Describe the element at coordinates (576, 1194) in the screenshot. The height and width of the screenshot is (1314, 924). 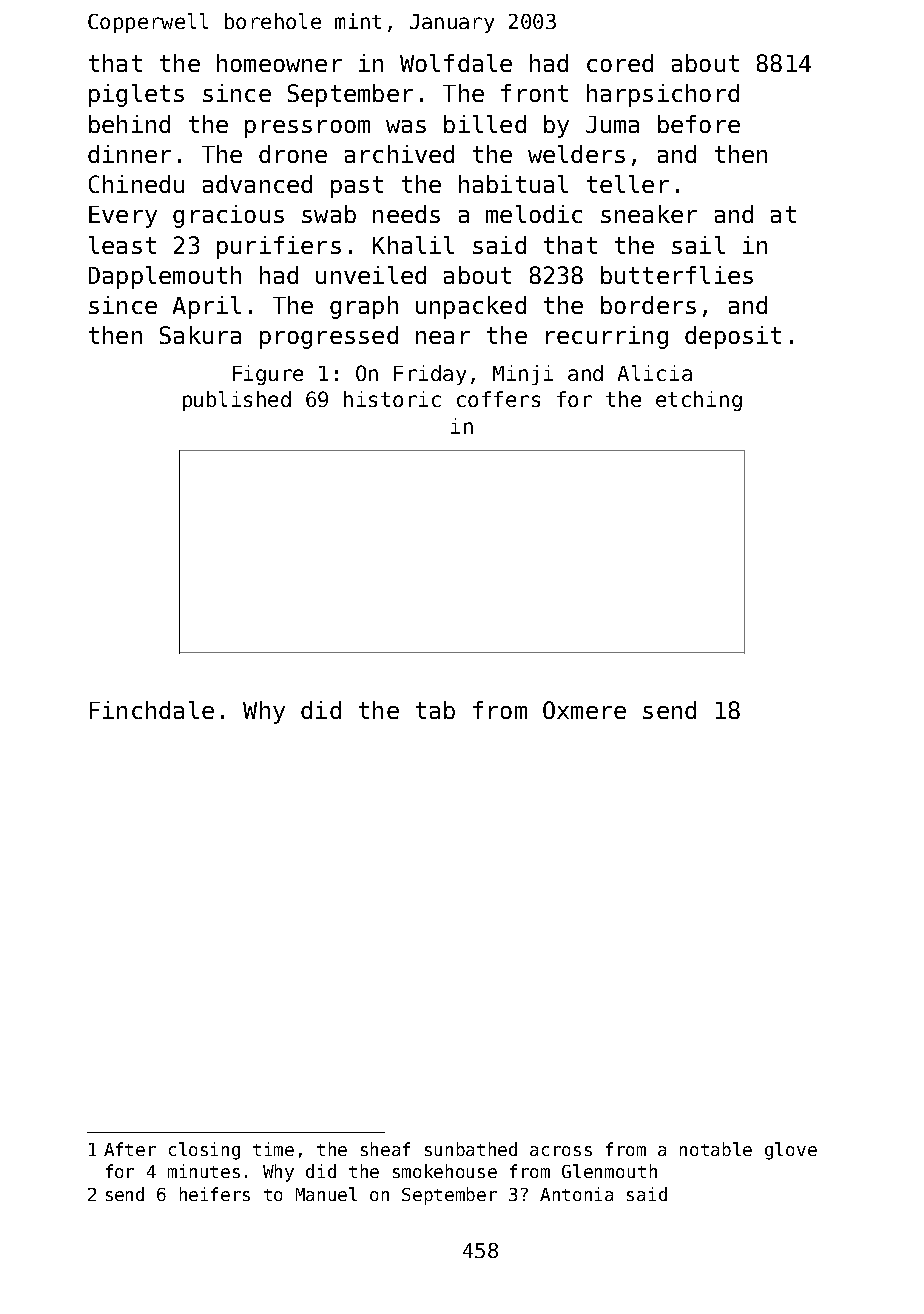
I see `Antonia` at that location.
